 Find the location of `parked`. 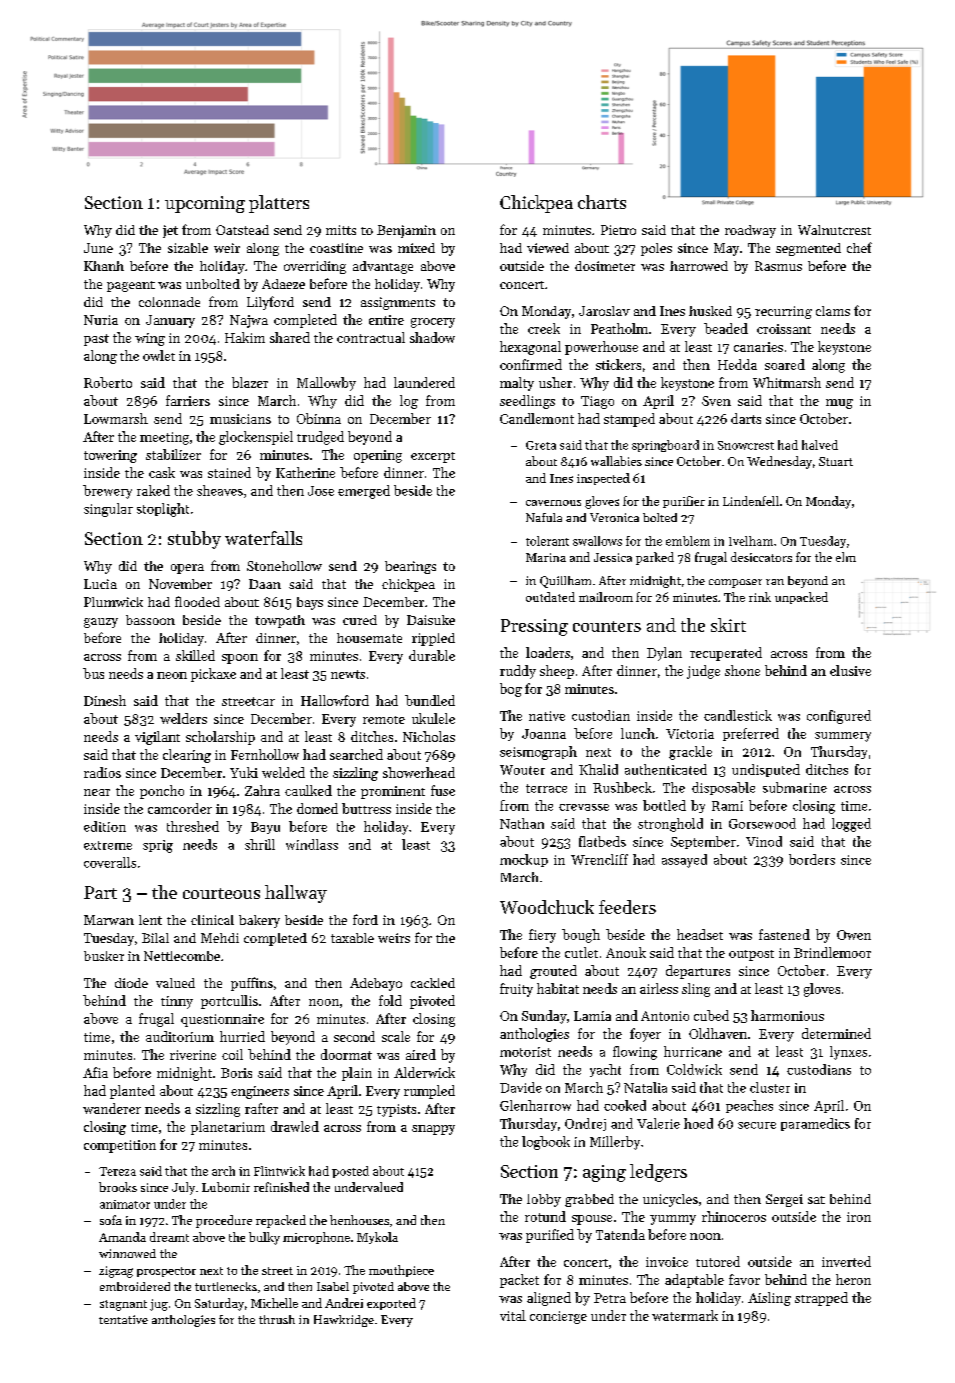

parked is located at coordinates (655, 558).
